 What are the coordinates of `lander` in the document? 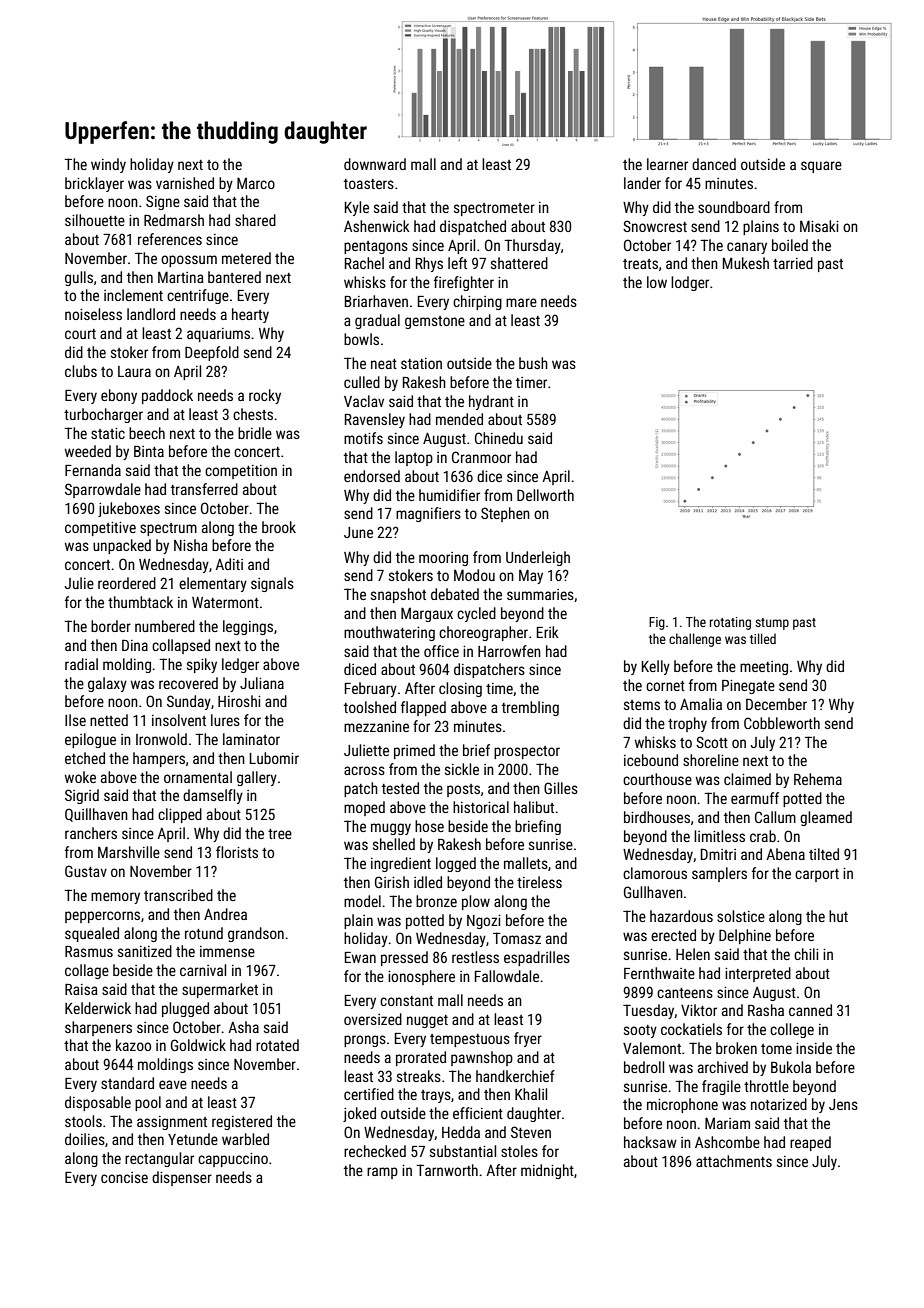 It's located at (642, 183).
